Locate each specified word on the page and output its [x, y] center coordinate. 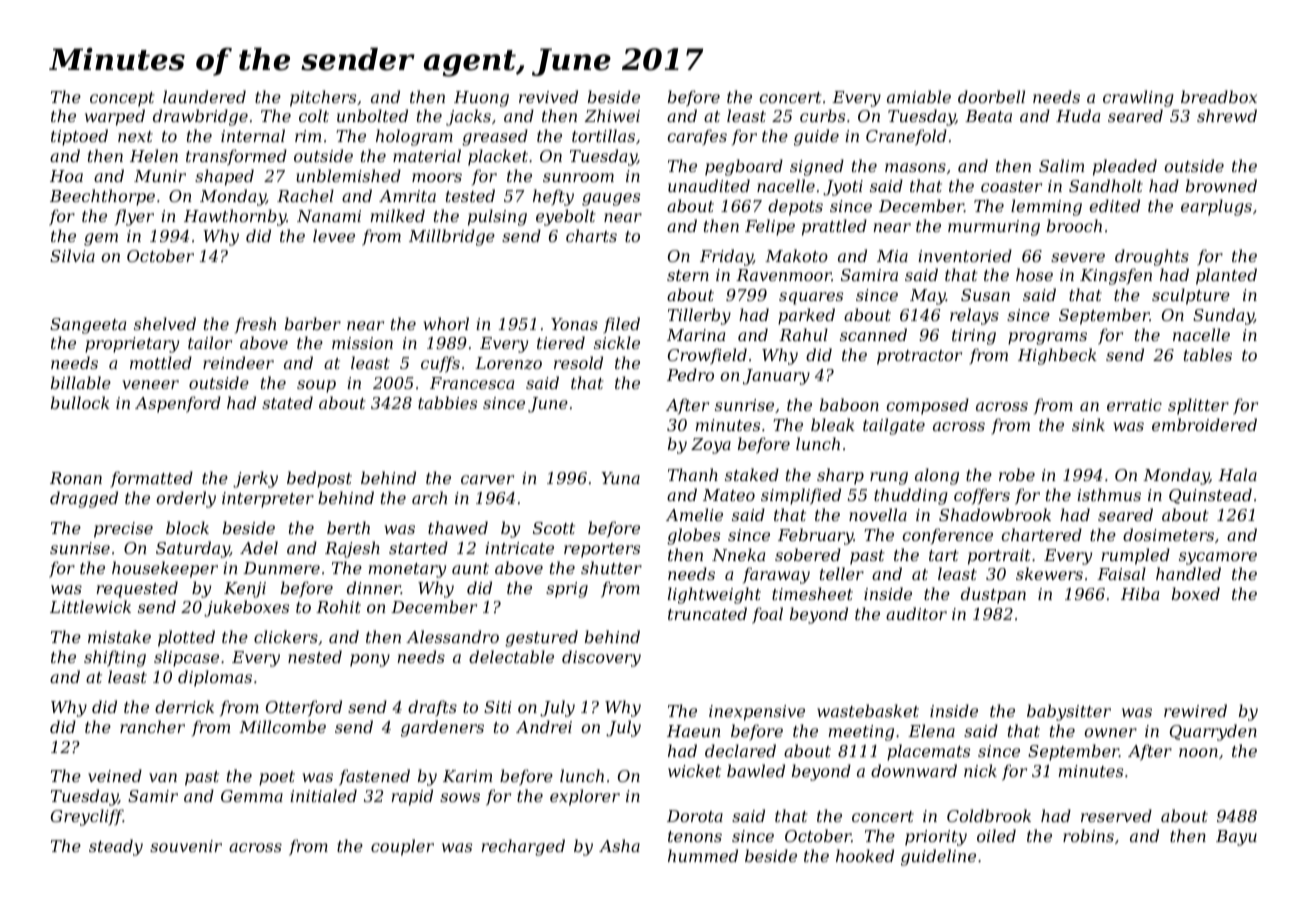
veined [115, 775]
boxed [1196, 593]
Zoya [711, 446]
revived [548, 96]
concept [122, 99]
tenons [695, 836]
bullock [80, 402]
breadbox [1219, 96]
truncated [707, 613]
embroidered [1204, 424]
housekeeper [165, 569]
